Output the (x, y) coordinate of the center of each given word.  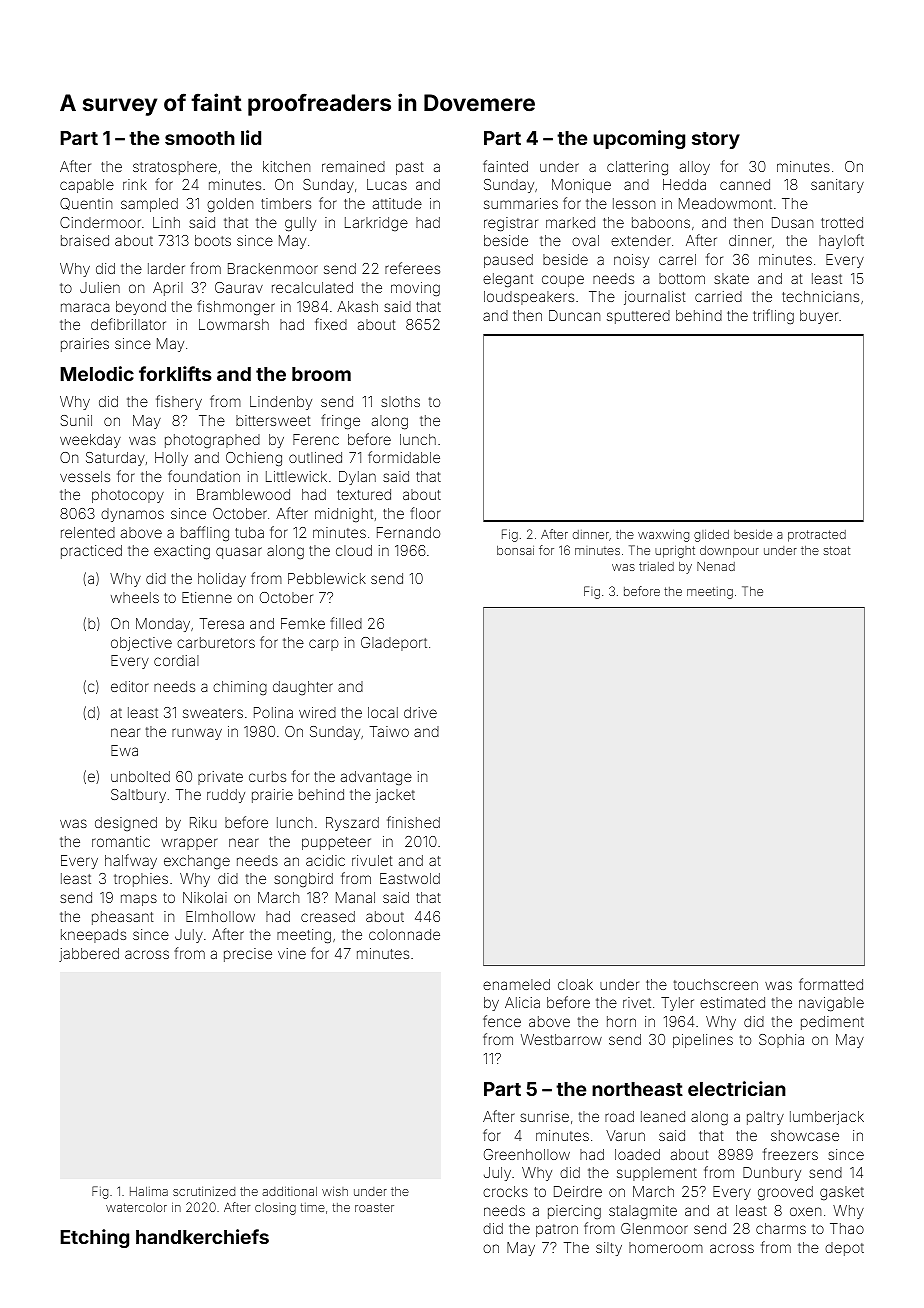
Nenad (716, 566)
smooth (200, 138)
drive (420, 712)
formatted (831, 984)
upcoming (639, 139)
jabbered (89, 955)
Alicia (522, 1002)
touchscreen (716, 984)
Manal (355, 897)
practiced (91, 552)
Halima (149, 1191)
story (716, 140)
